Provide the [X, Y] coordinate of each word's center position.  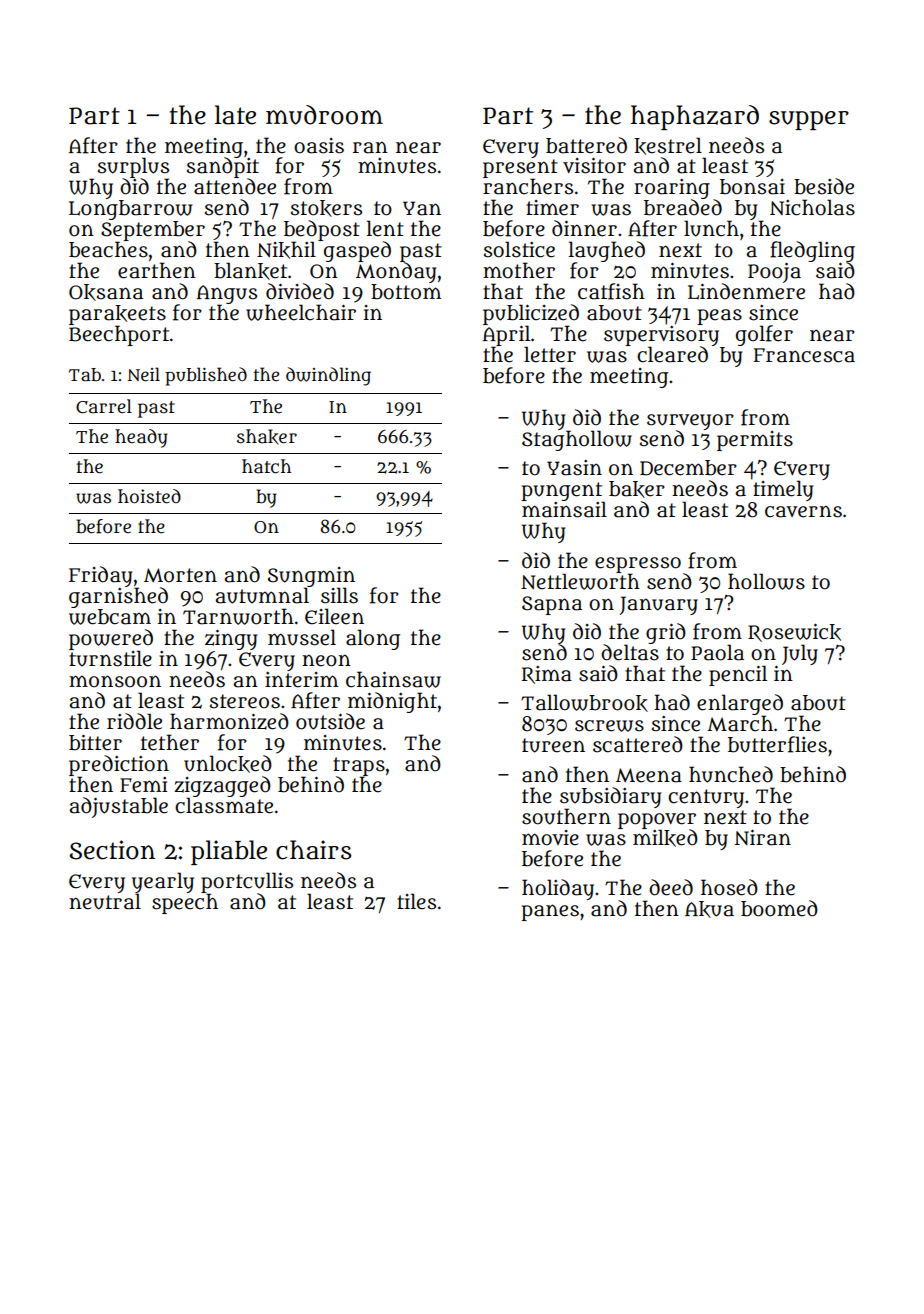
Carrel [104, 406]
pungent [562, 492]
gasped [357, 251]
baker [637, 489]
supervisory [661, 336]
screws [609, 726]
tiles [416, 901]
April [506, 336]
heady [141, 438]
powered [111, 639]
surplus [133, 167]
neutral [105, 901]
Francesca [804, 355]
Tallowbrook [584, 703]
